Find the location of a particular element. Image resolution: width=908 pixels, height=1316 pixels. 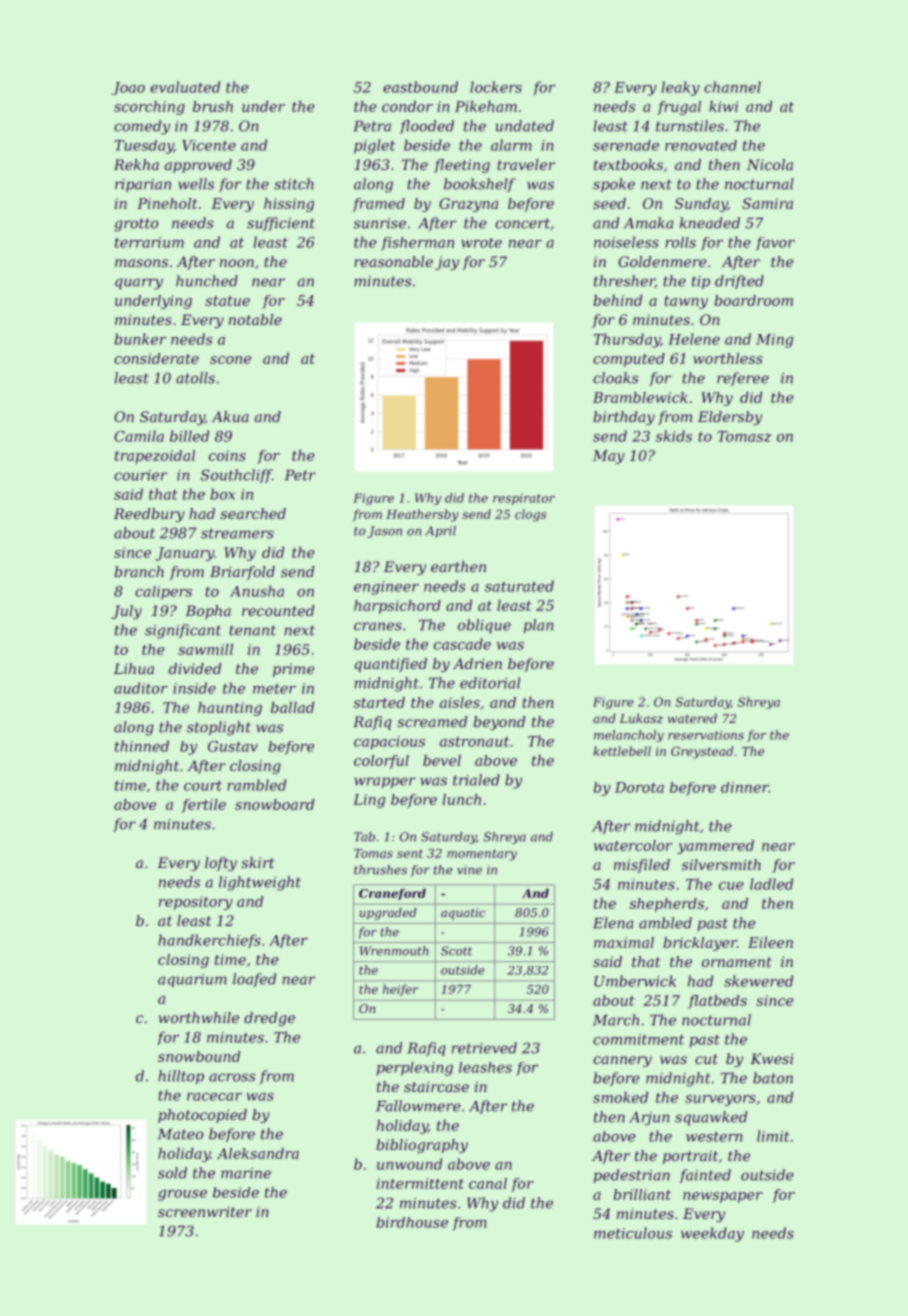

Greystead is located at coordinates (702, 752).
